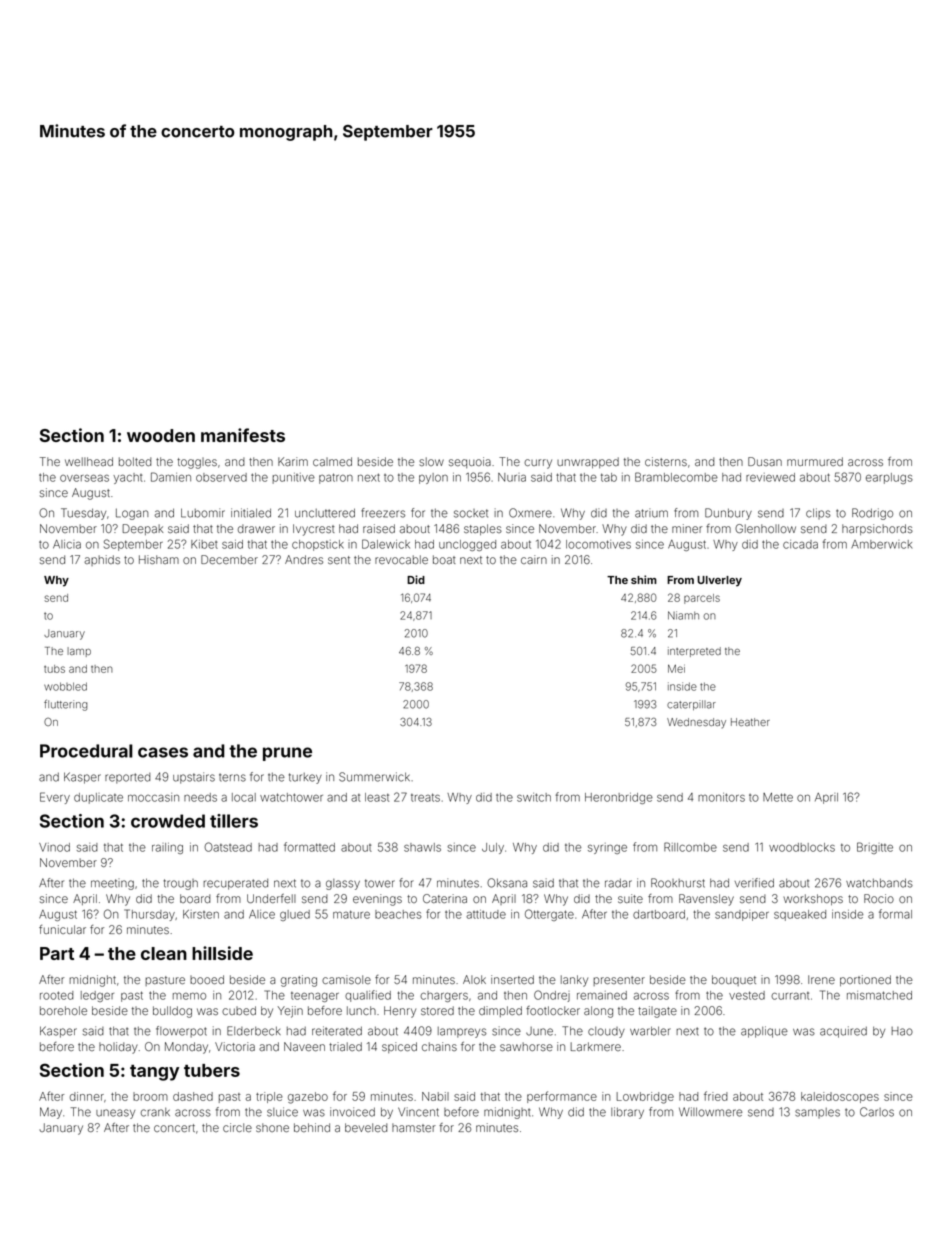 This page has height=1233, width=952. Describe the element at coordinates (817, 1113) in the page. I see `samples` at that location.
